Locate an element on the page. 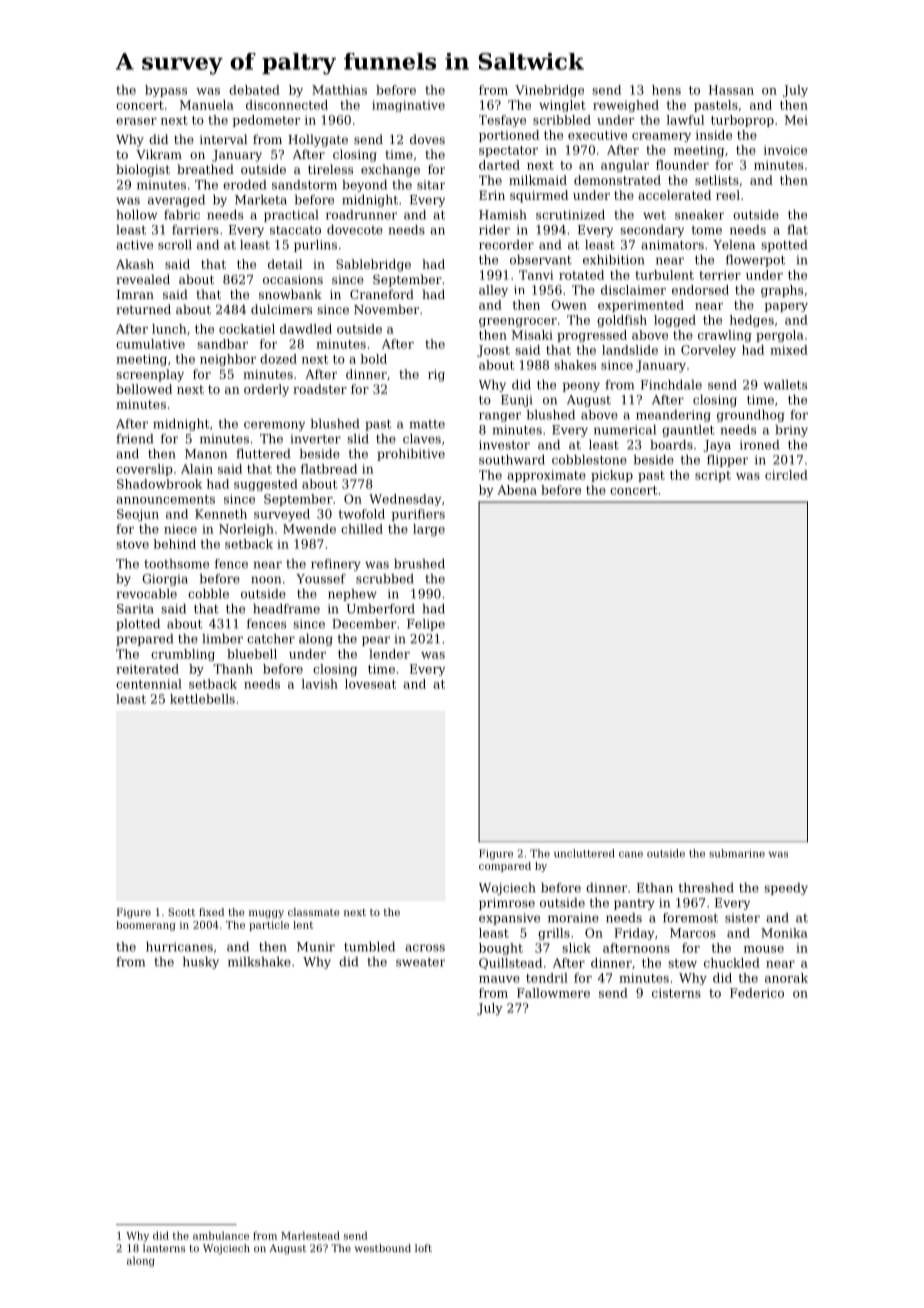 Image resolution: width=924 pixels, height=1308 pixels. circled is located at coordinates (786, 475).
